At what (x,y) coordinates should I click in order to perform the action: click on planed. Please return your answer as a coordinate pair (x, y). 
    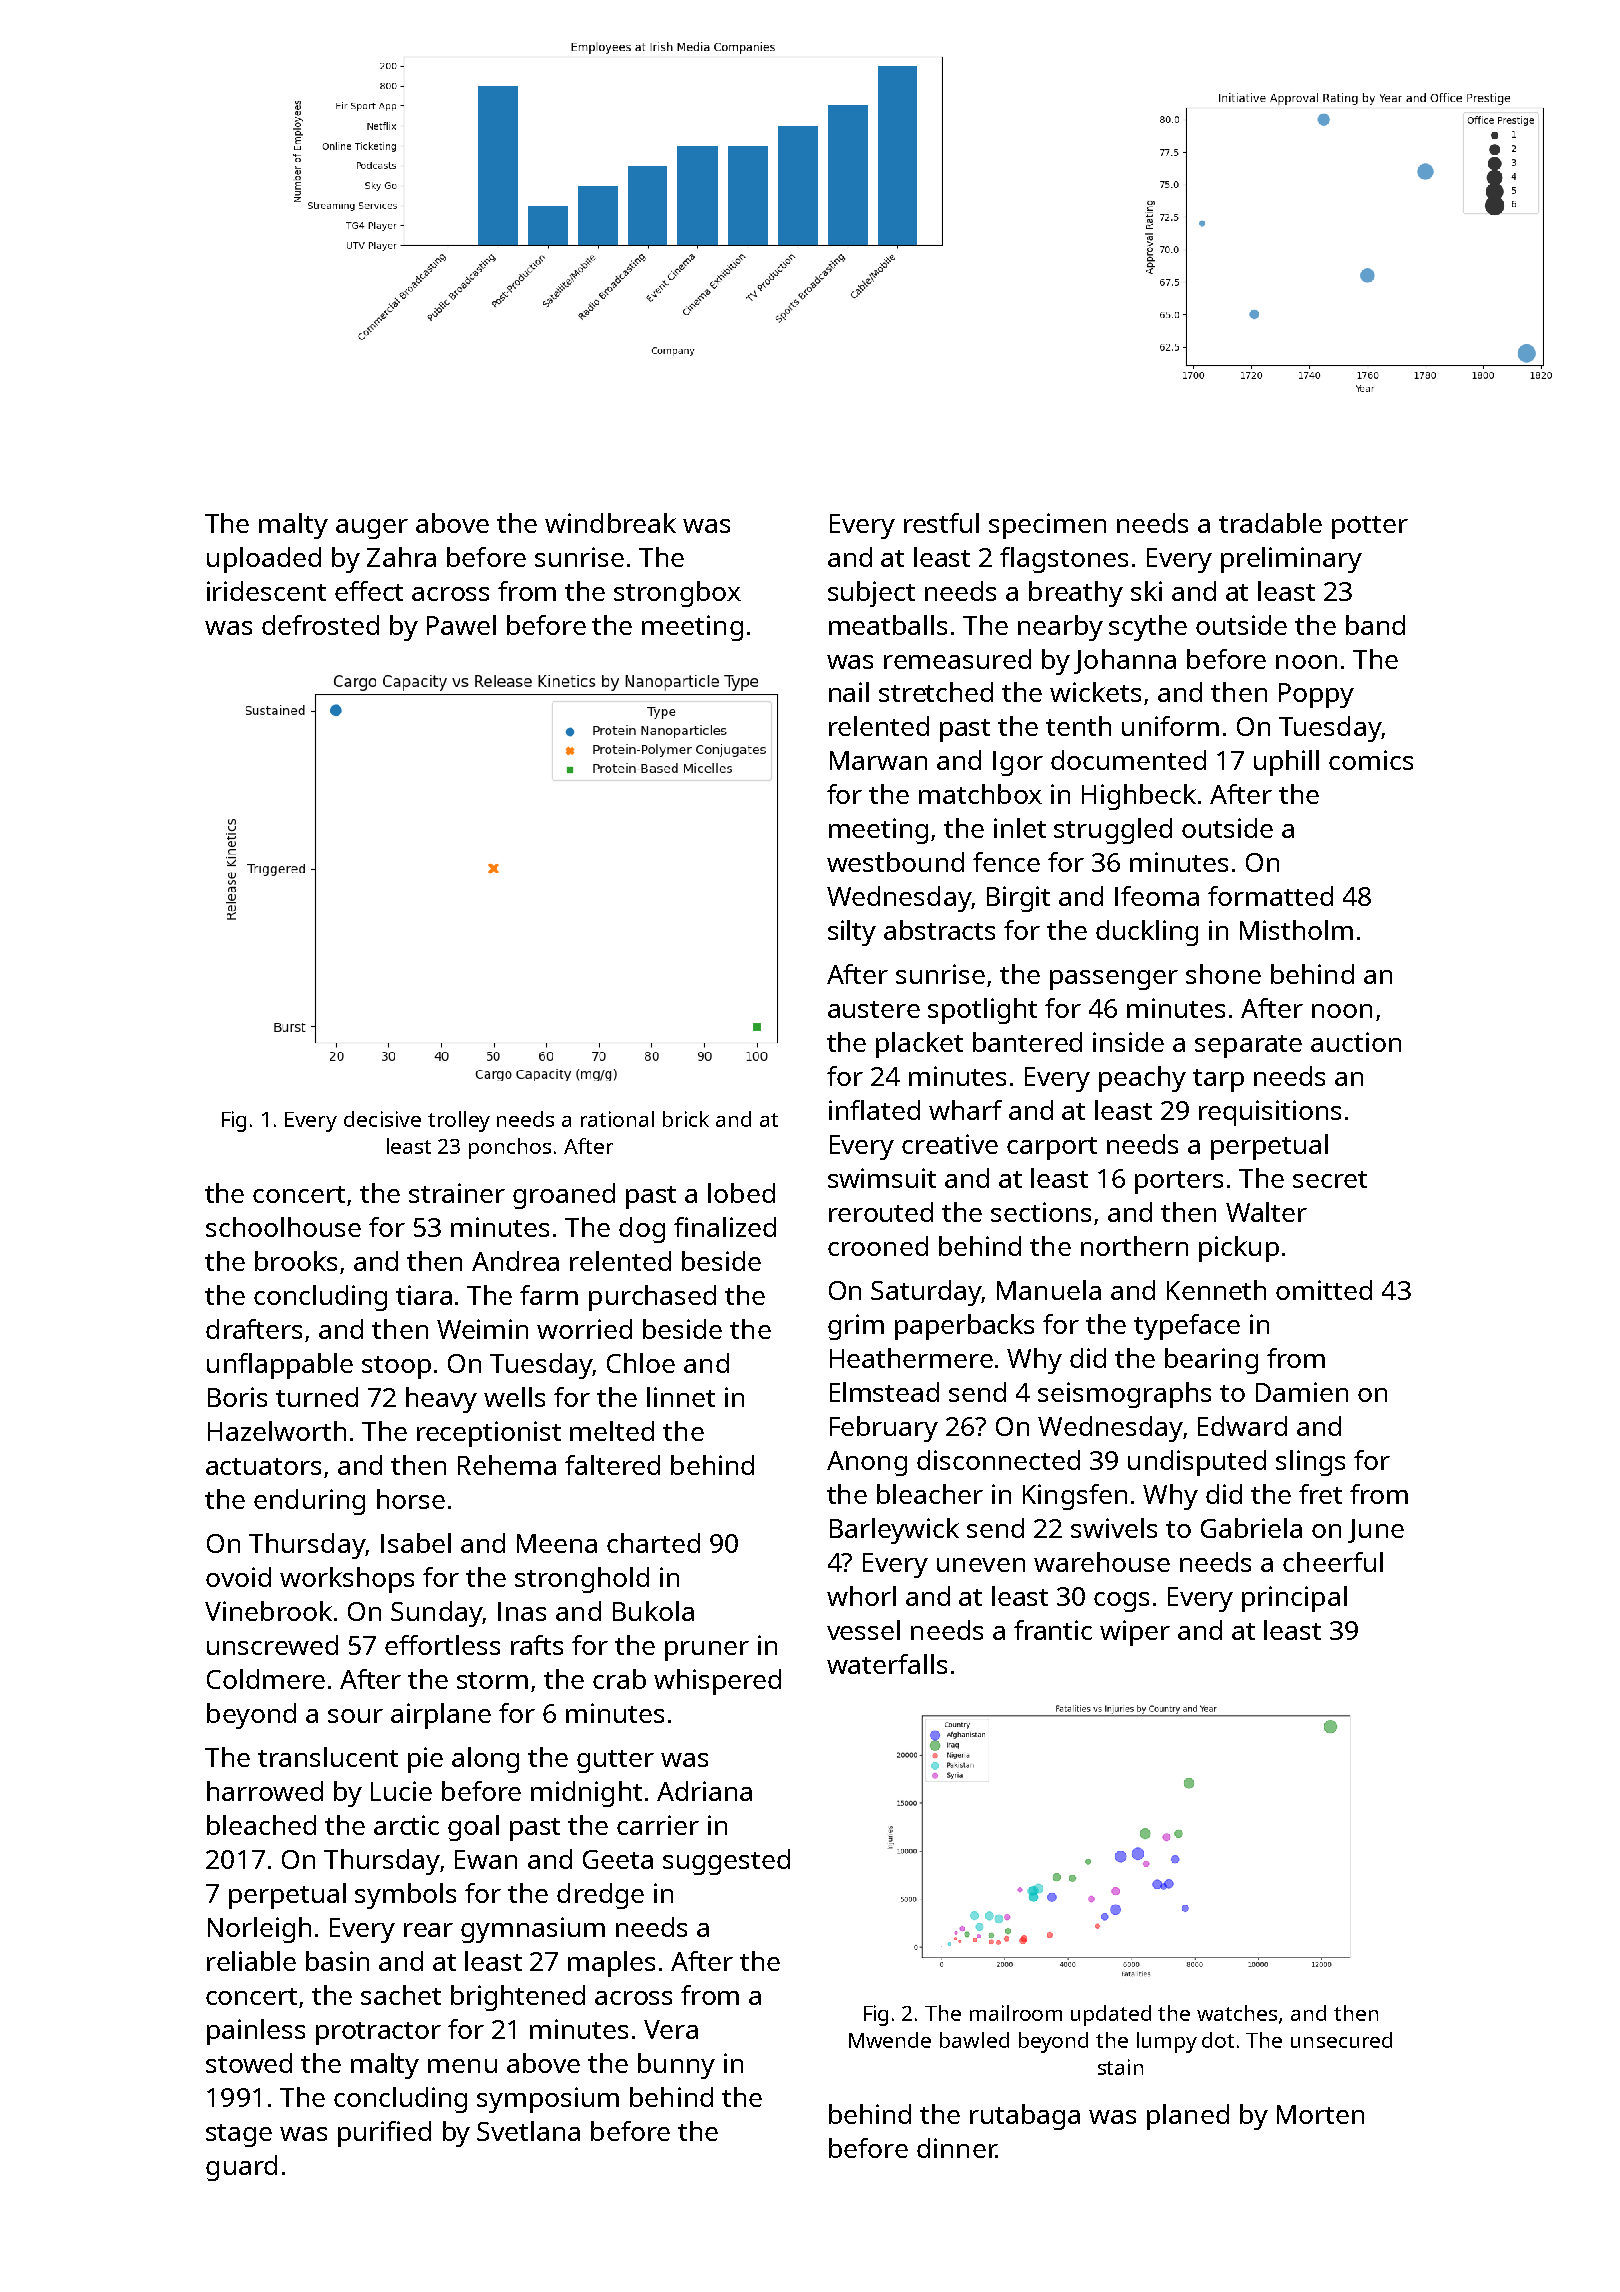
    Looking at the image, I should click on (1188, 2117).
